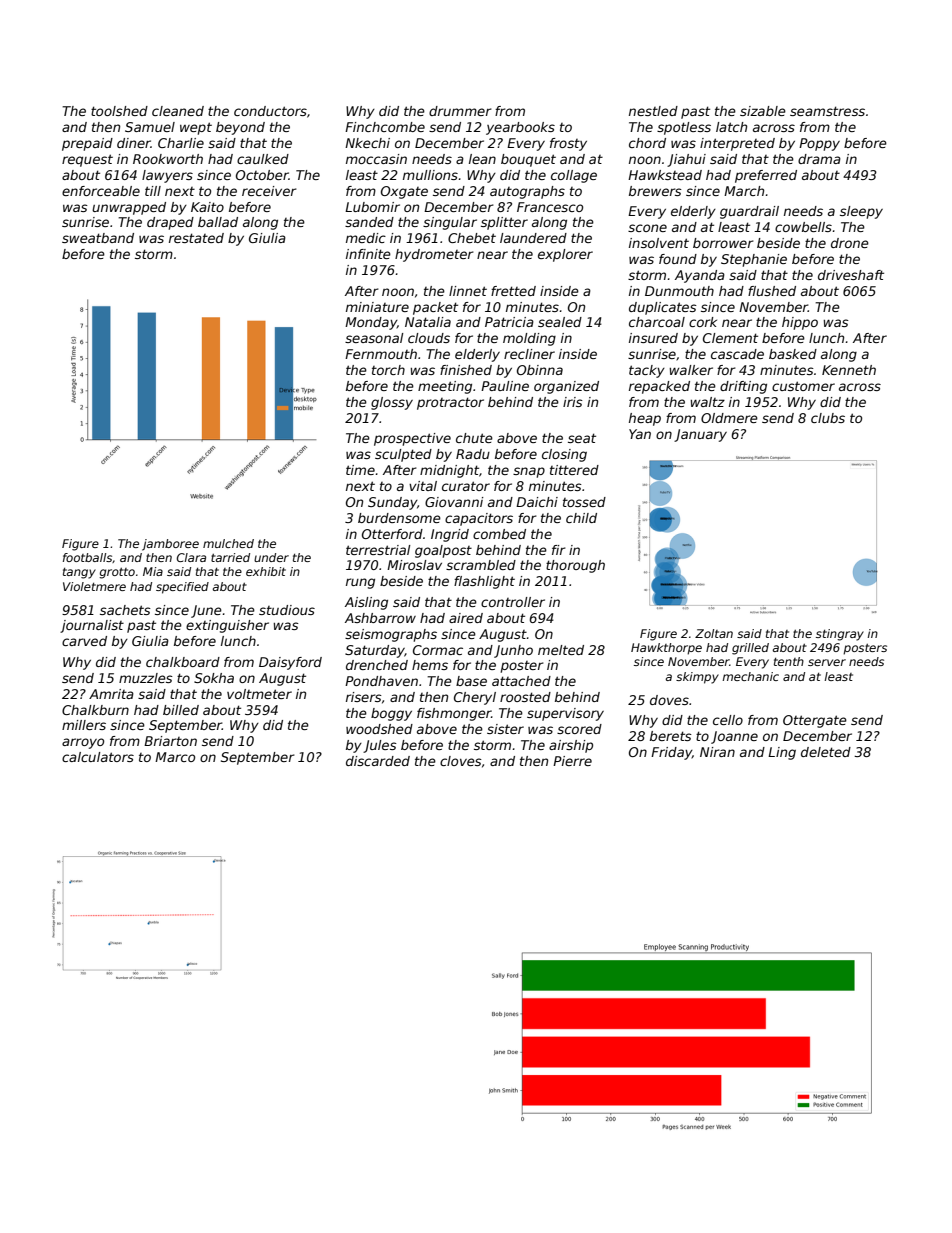  I want to click on nestled, so click(653, 111).
